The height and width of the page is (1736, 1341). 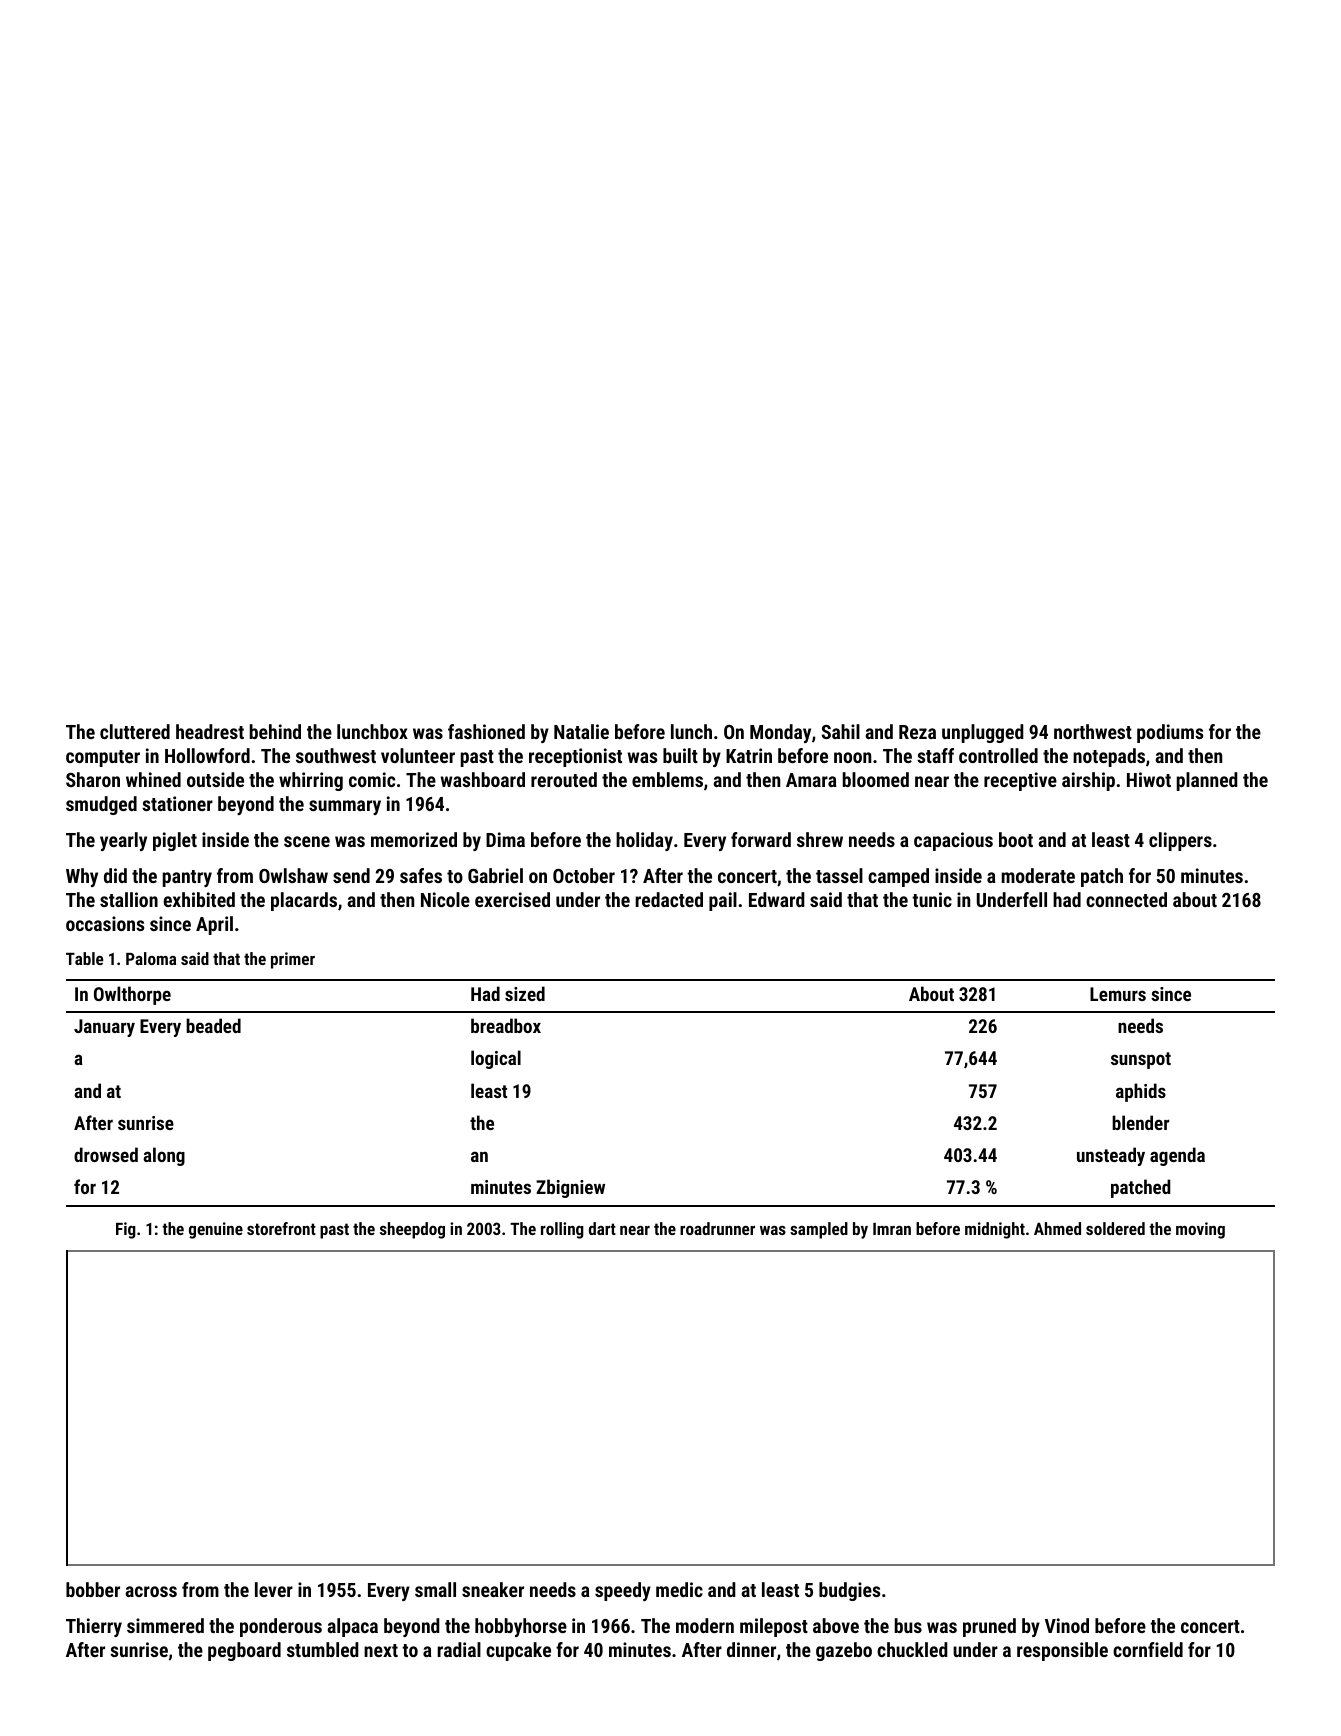 I want to click on budgies, so click(x=849, y=1591).
